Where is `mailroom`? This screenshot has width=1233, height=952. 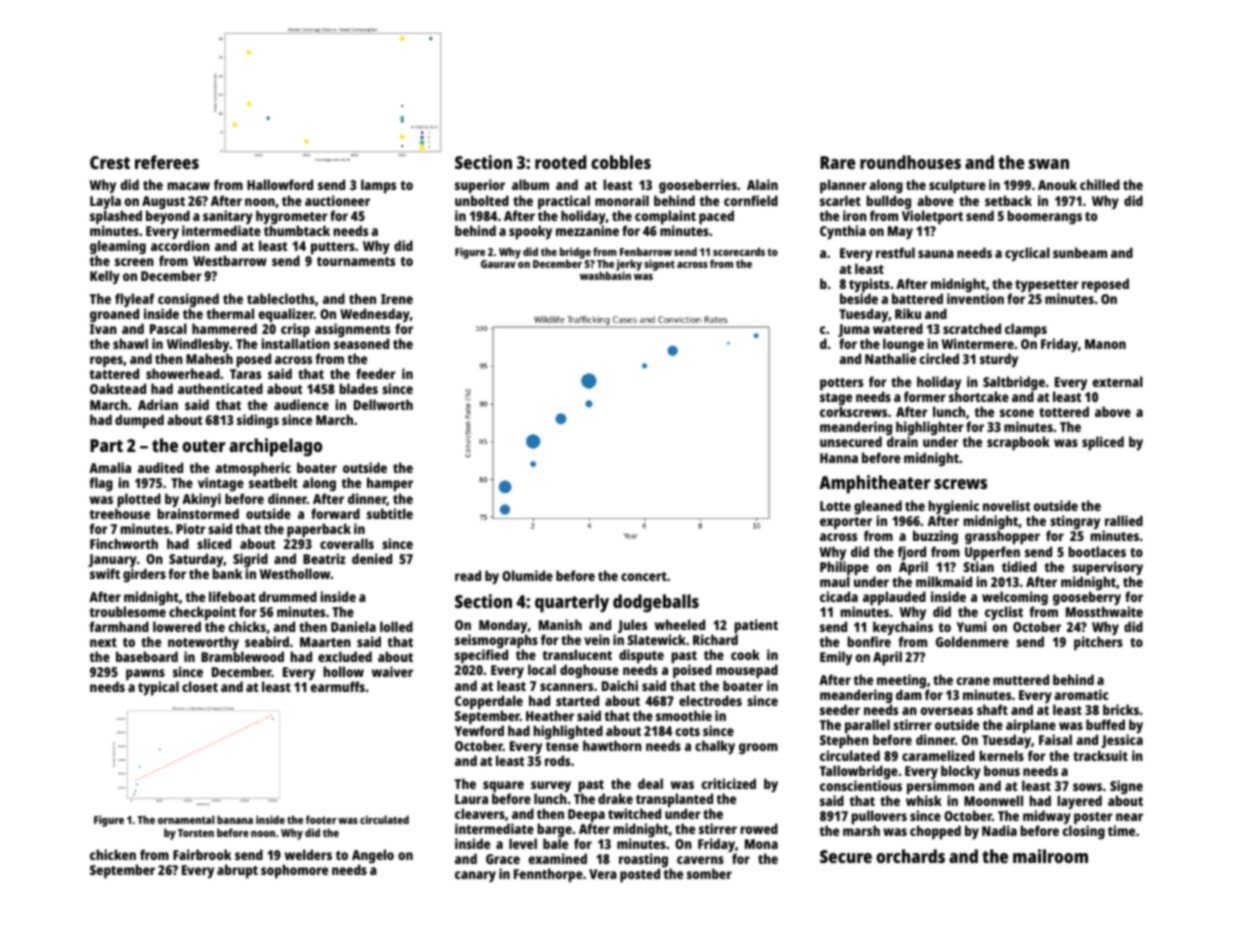 mailroom is located at coordinates (1050, 856).
